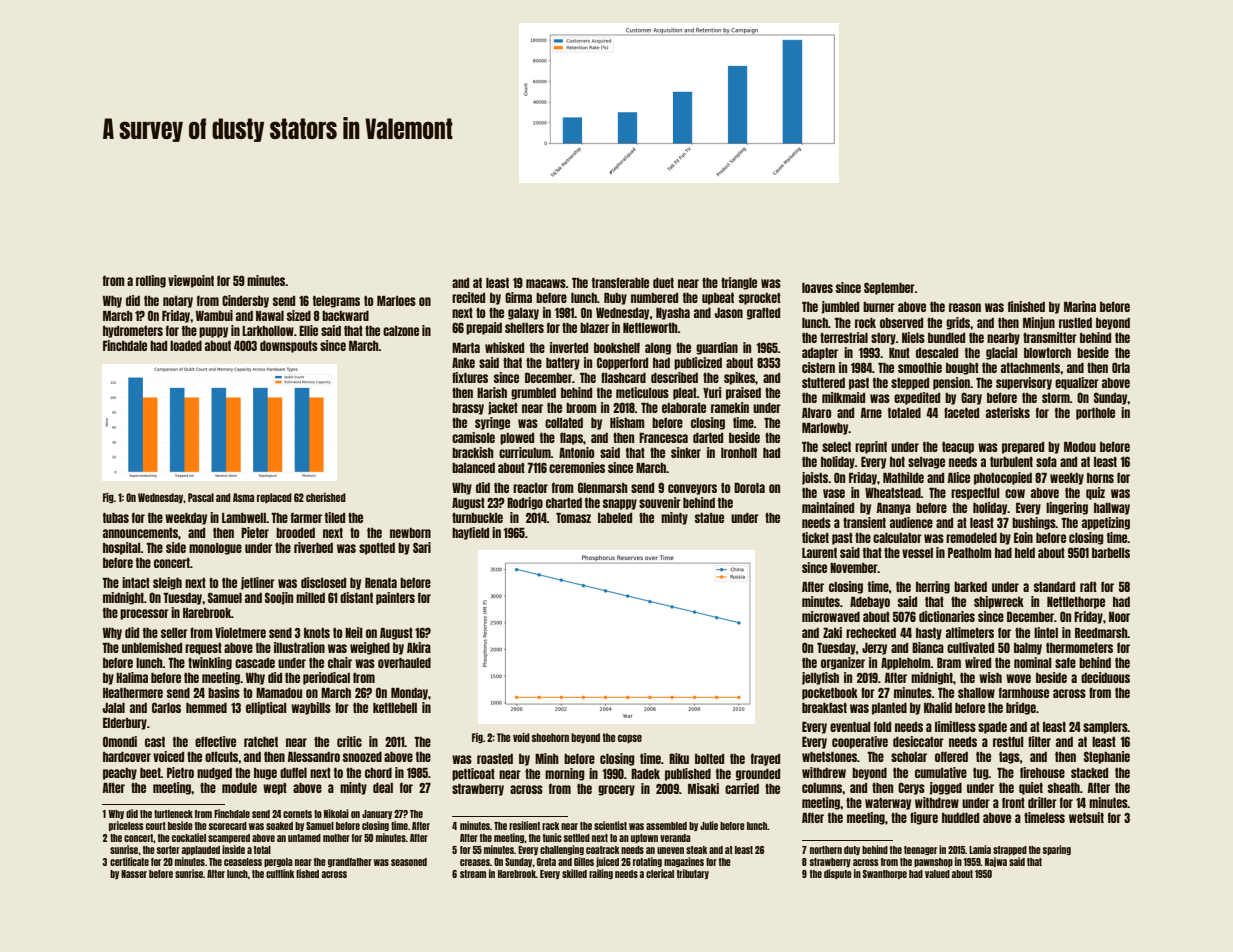 This document has width=1233, height=952. What do you see at coordinates (191, 281) in the document?
I see `viewpoint` at bounding box center [191, 281].
